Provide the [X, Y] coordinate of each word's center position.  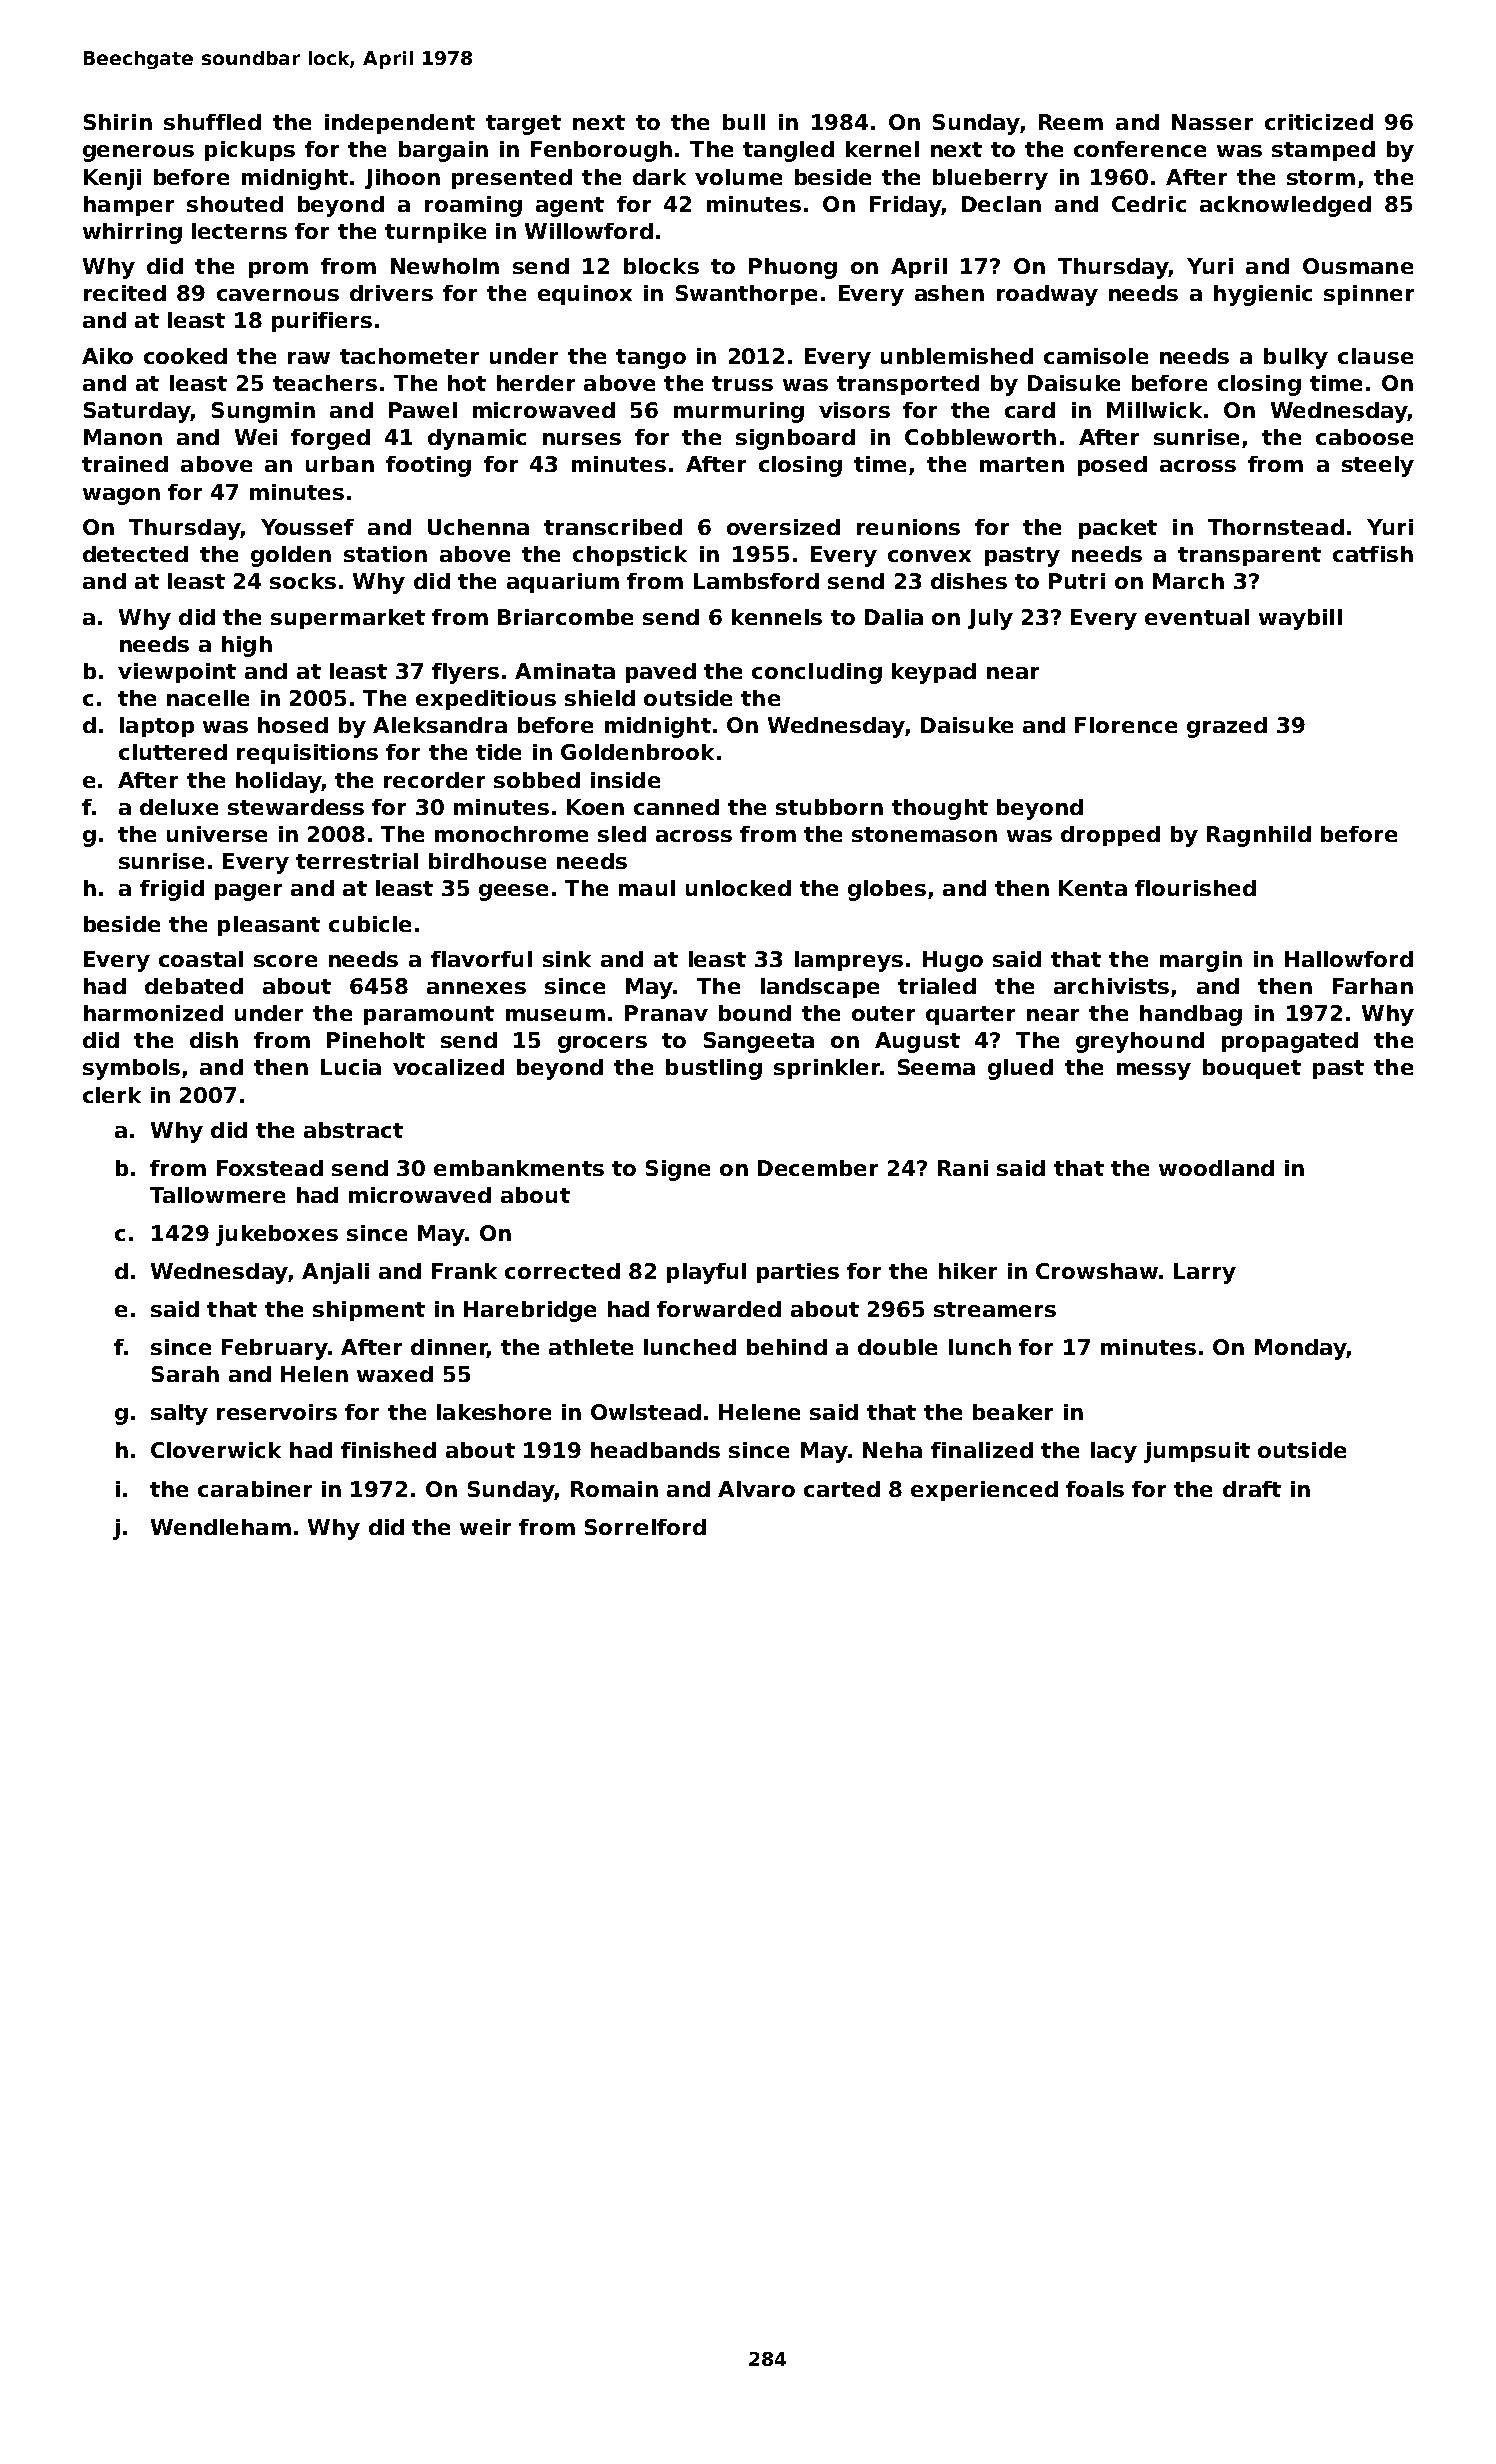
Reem [1071, 122]
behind [787, 1347]
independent [400, 124]
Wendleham [221, 1527]
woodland [1216, 1168]
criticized [1319, 122]
